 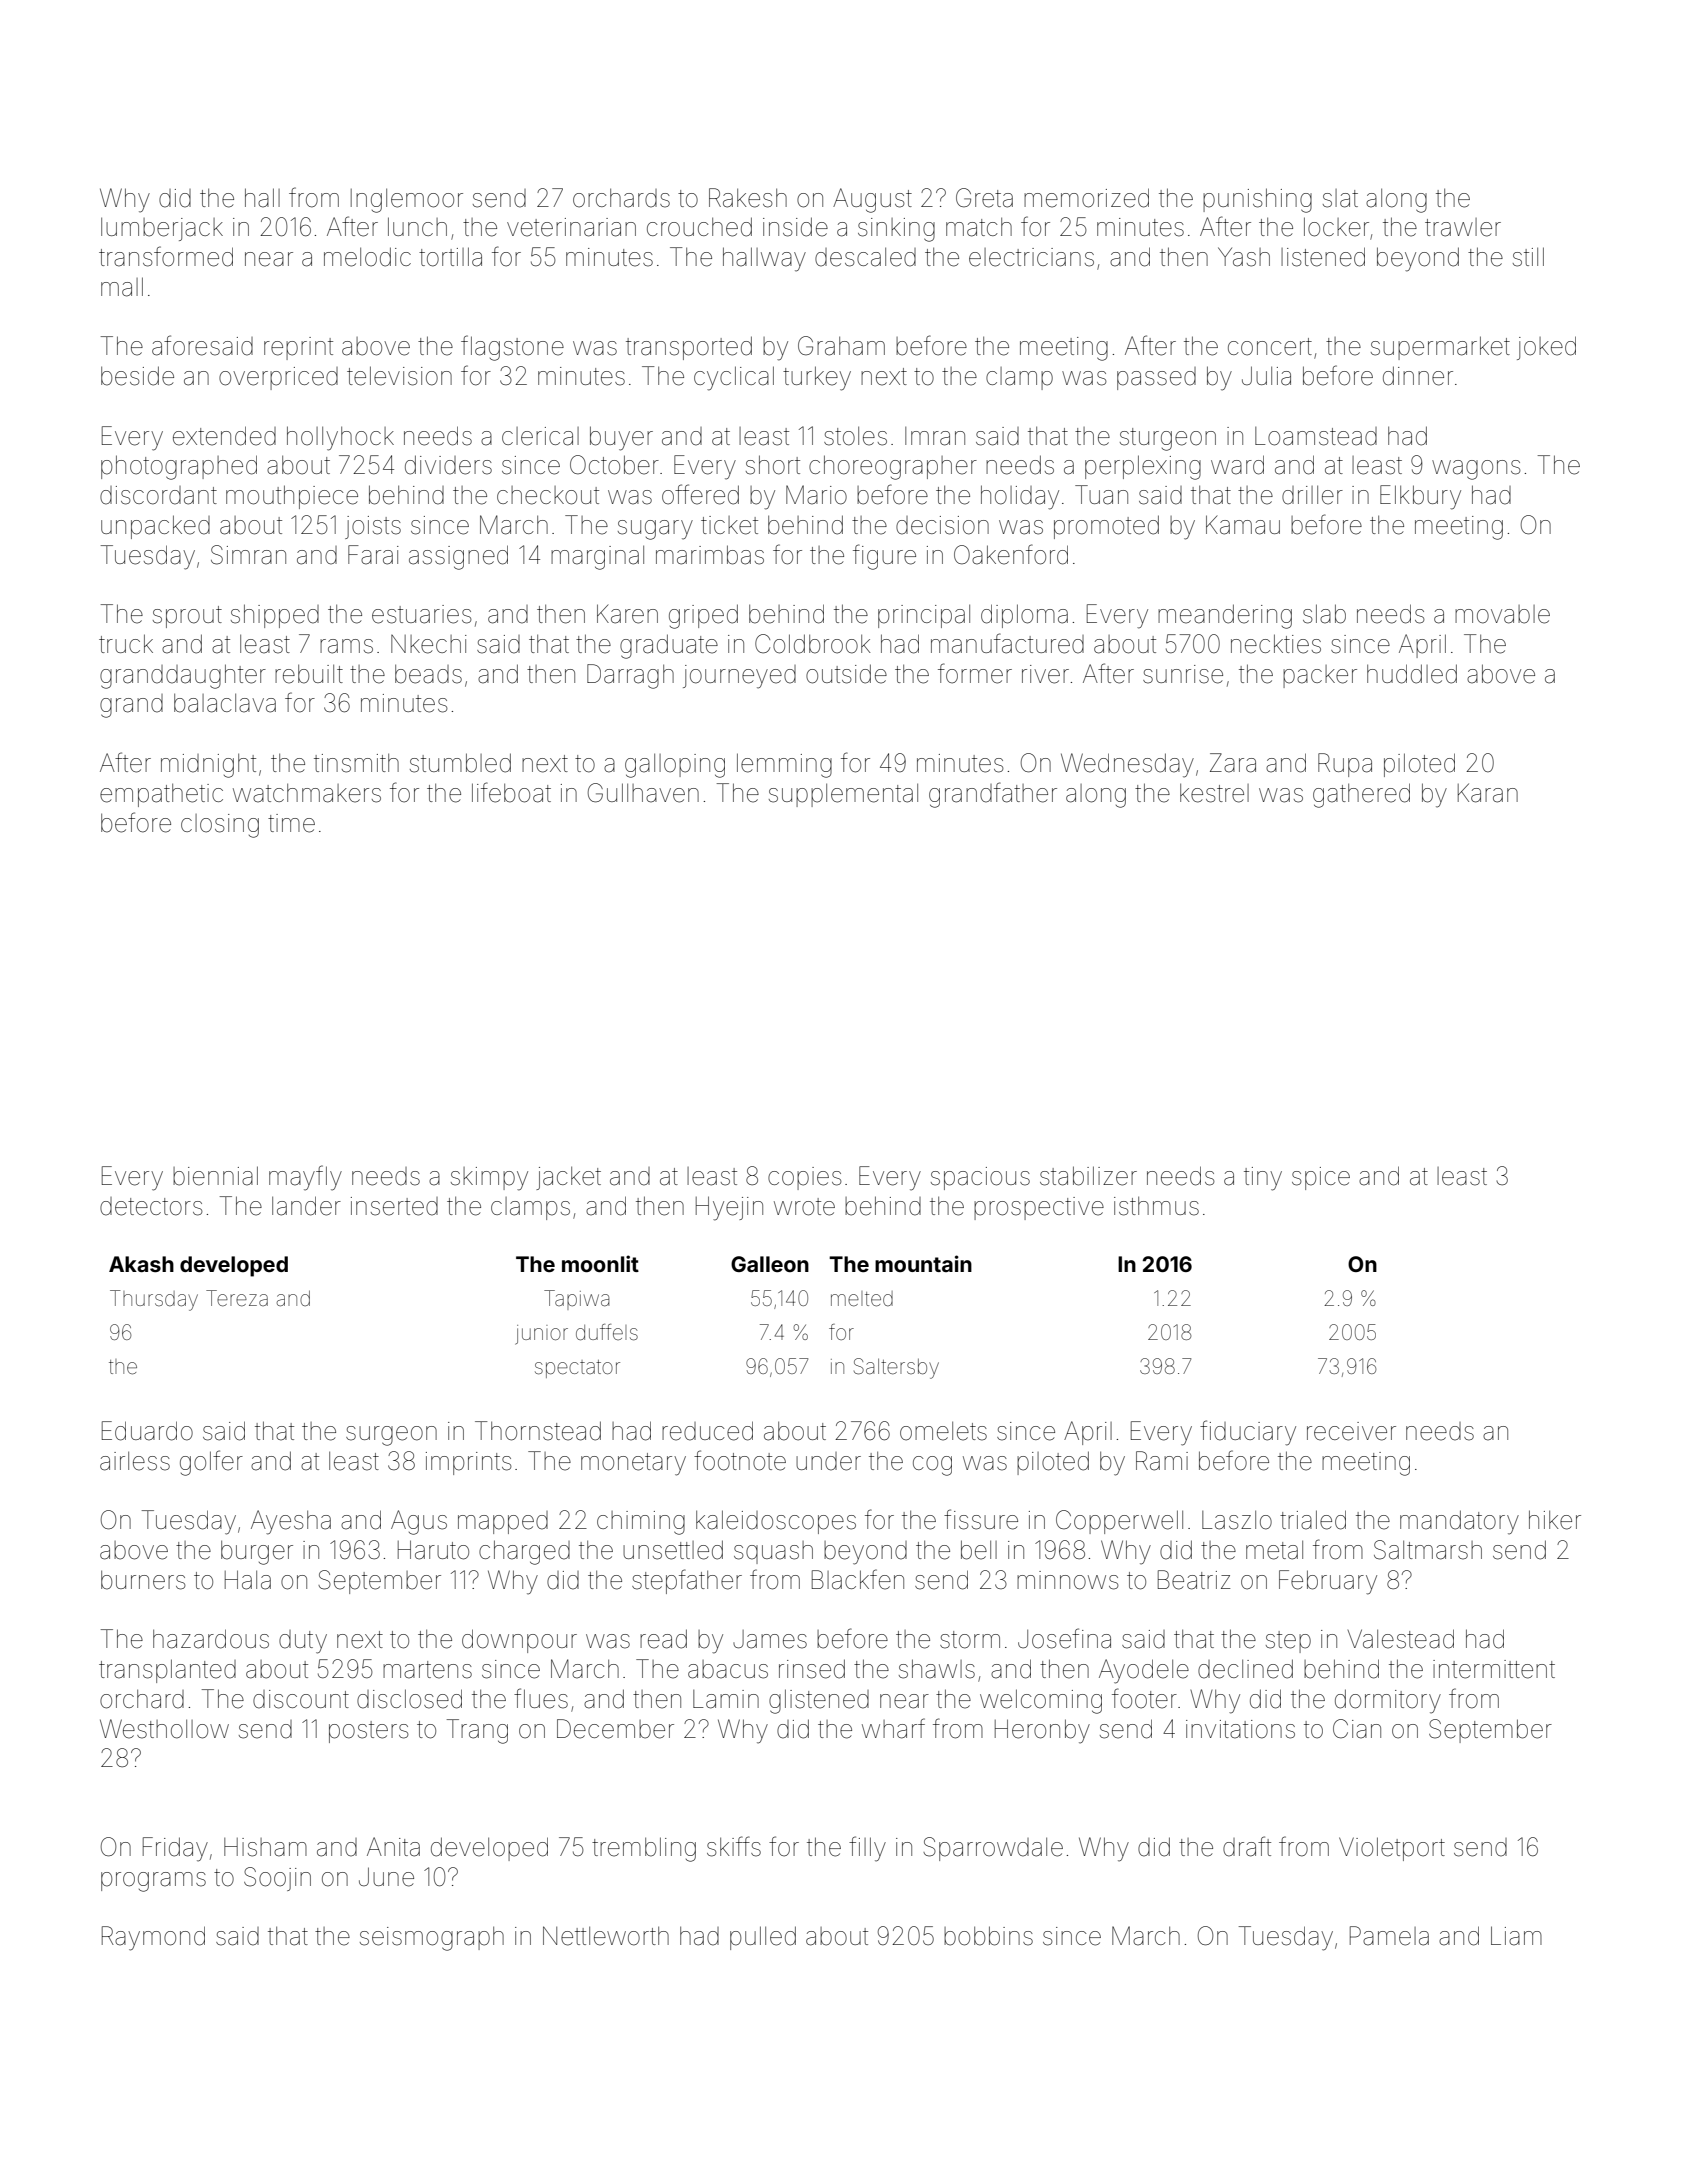 I want to click on transplanted, so click(x=167, y=1671).
